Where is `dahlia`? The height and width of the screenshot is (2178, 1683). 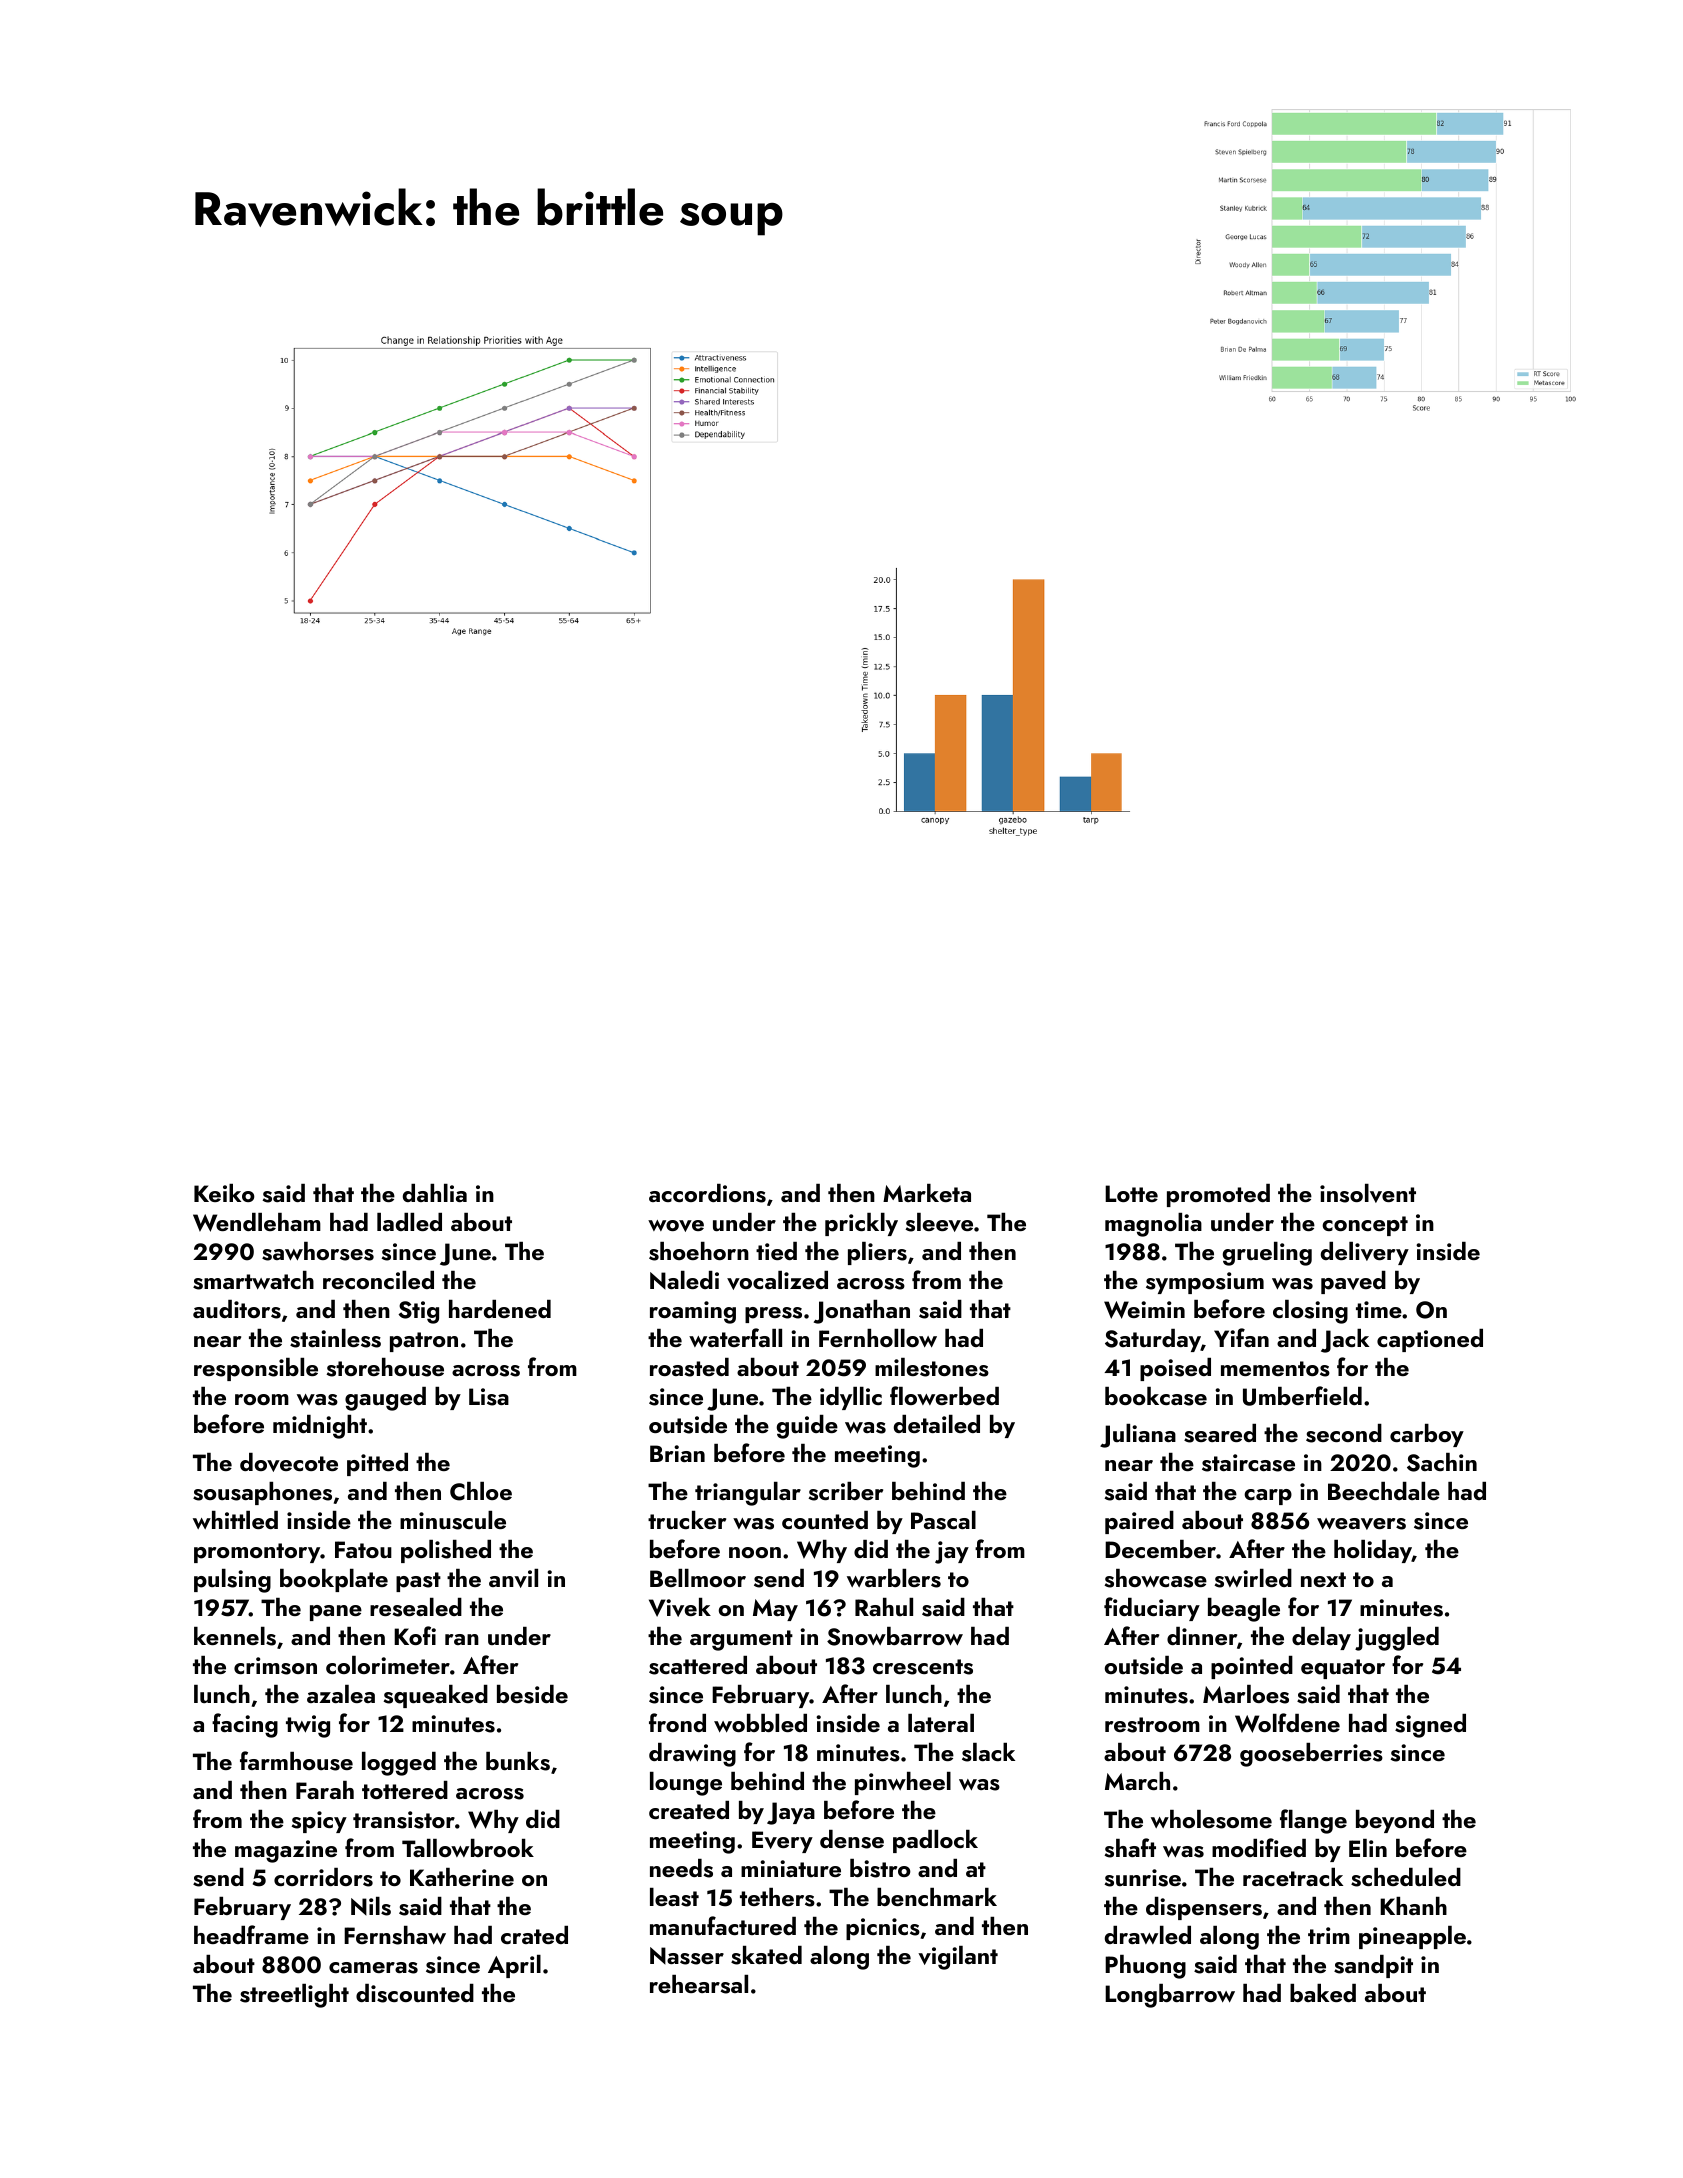
dahlia is located at coordinates (435, 1193).
